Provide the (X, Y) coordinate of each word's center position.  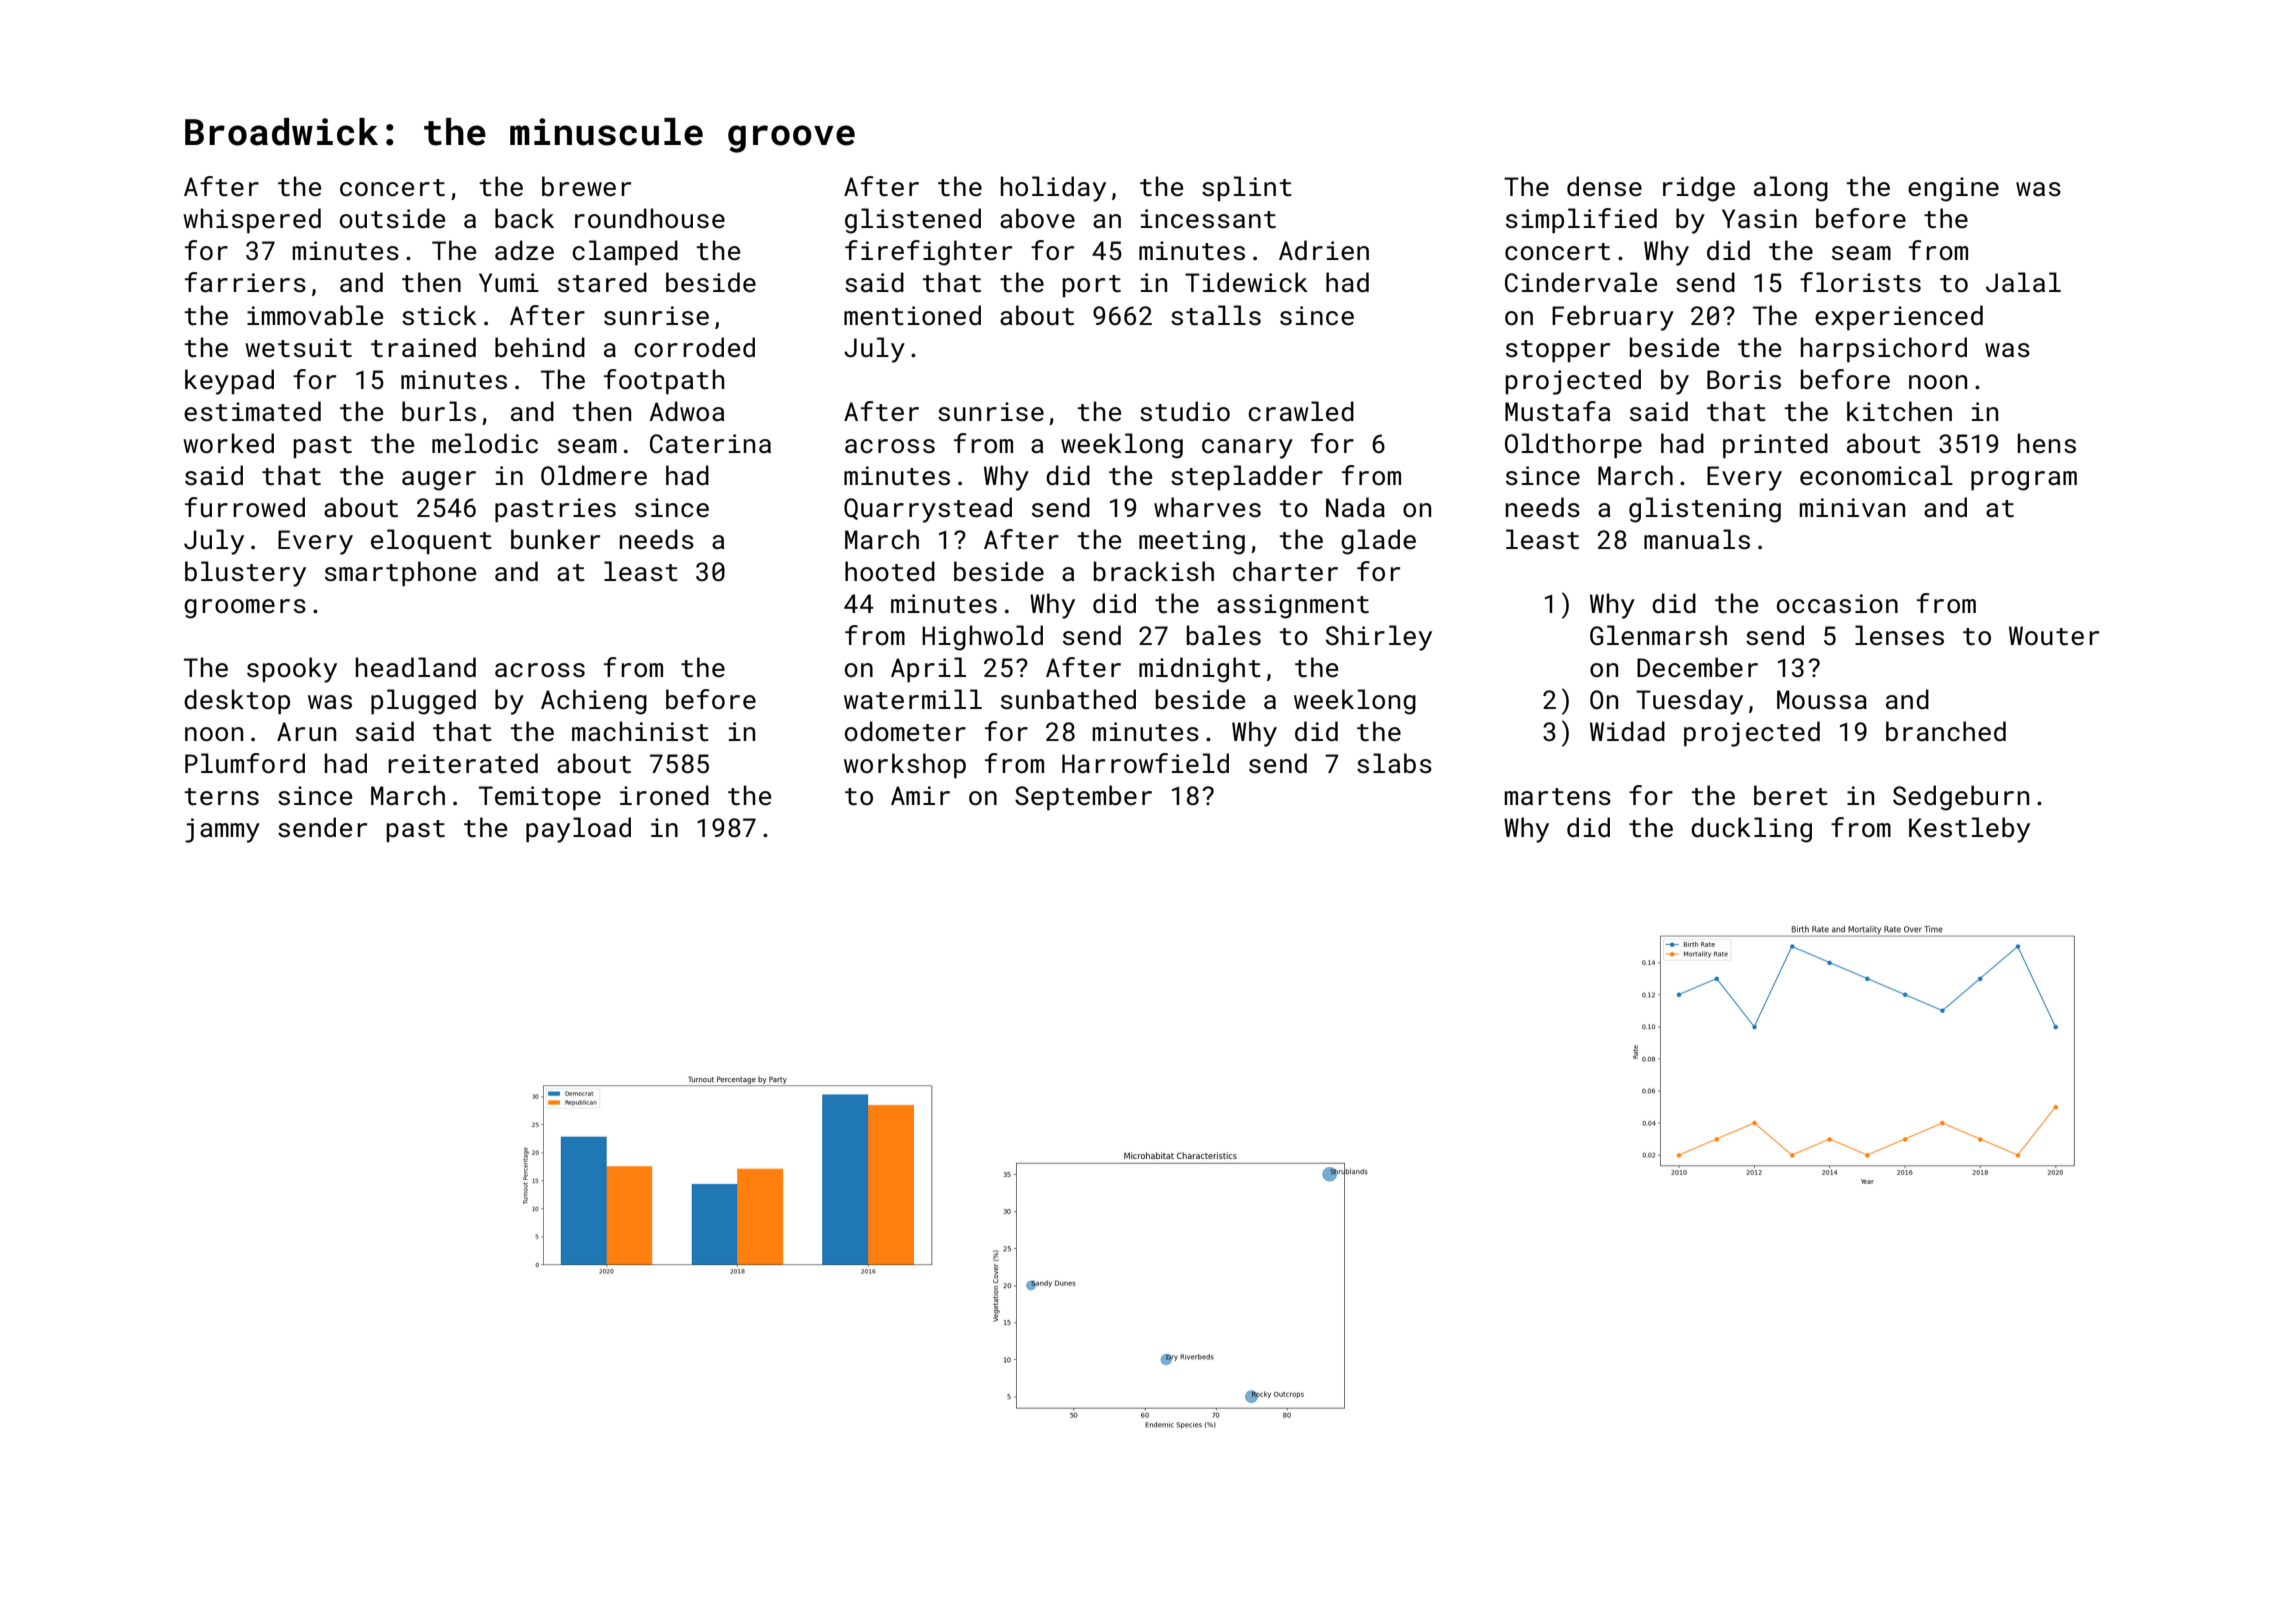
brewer (586, 186)
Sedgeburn (1961, 798)
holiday (1053, 189)
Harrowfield (1145, 763)
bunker (555, 539)
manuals (1697, 539)
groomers (245, 609)
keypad (229, 382)
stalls (1216, 315)
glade (1378, 542)
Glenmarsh (1658, 635)
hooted (890, 571)
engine (1953, 189)
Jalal (2023, 282)
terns (221, 797)
